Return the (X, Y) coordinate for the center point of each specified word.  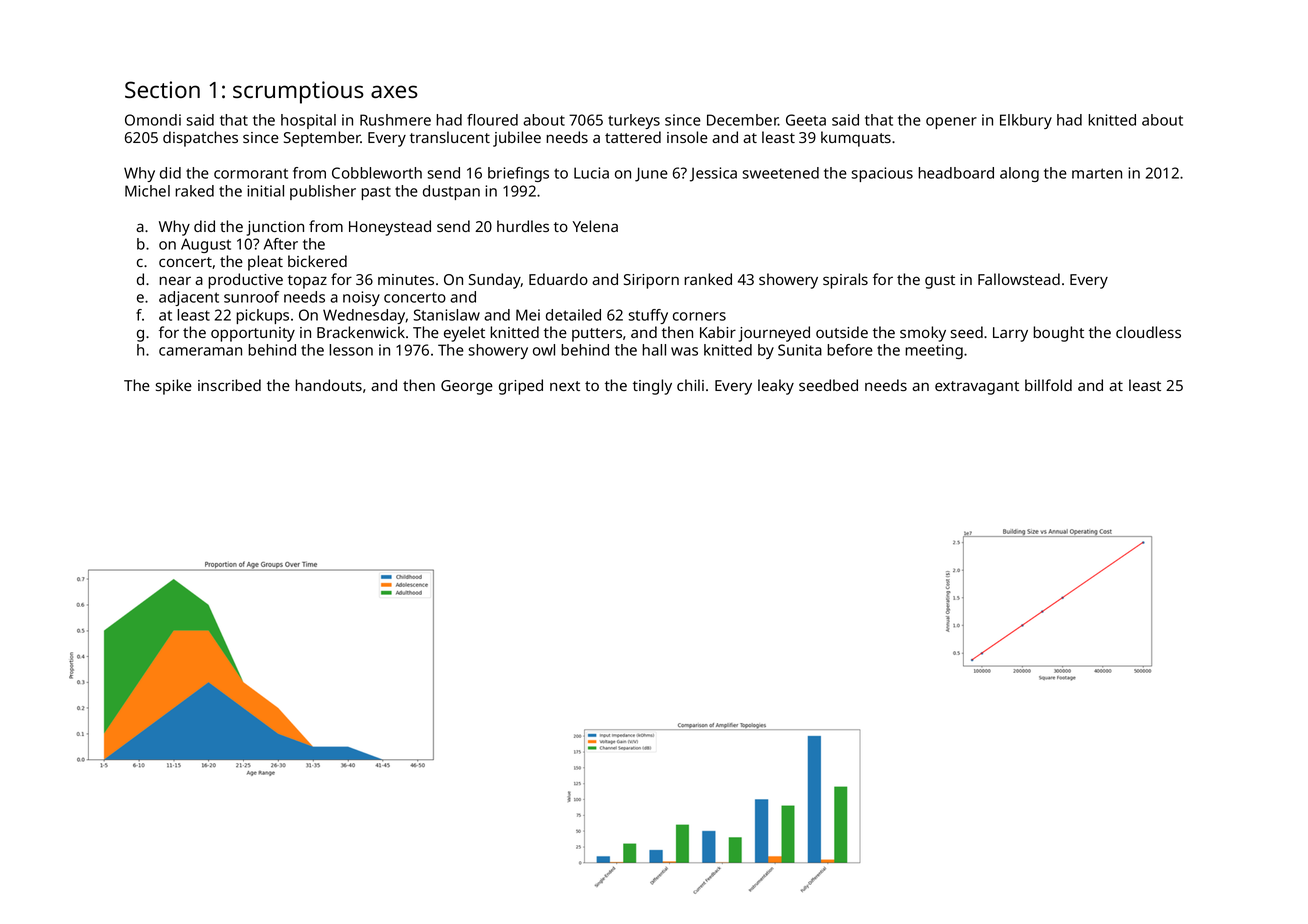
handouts (328, 385)
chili (690, 385)
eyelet (464, 334)
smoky (923, 334)
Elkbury (1026, 121)
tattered (633, 137)
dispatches (200, 139)
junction (275, 228)
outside (842, 332)
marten (1097, 173)
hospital (308, 121)
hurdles (523, 226)
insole (687, 137)
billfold (1048, 385)
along (1019, 174)
